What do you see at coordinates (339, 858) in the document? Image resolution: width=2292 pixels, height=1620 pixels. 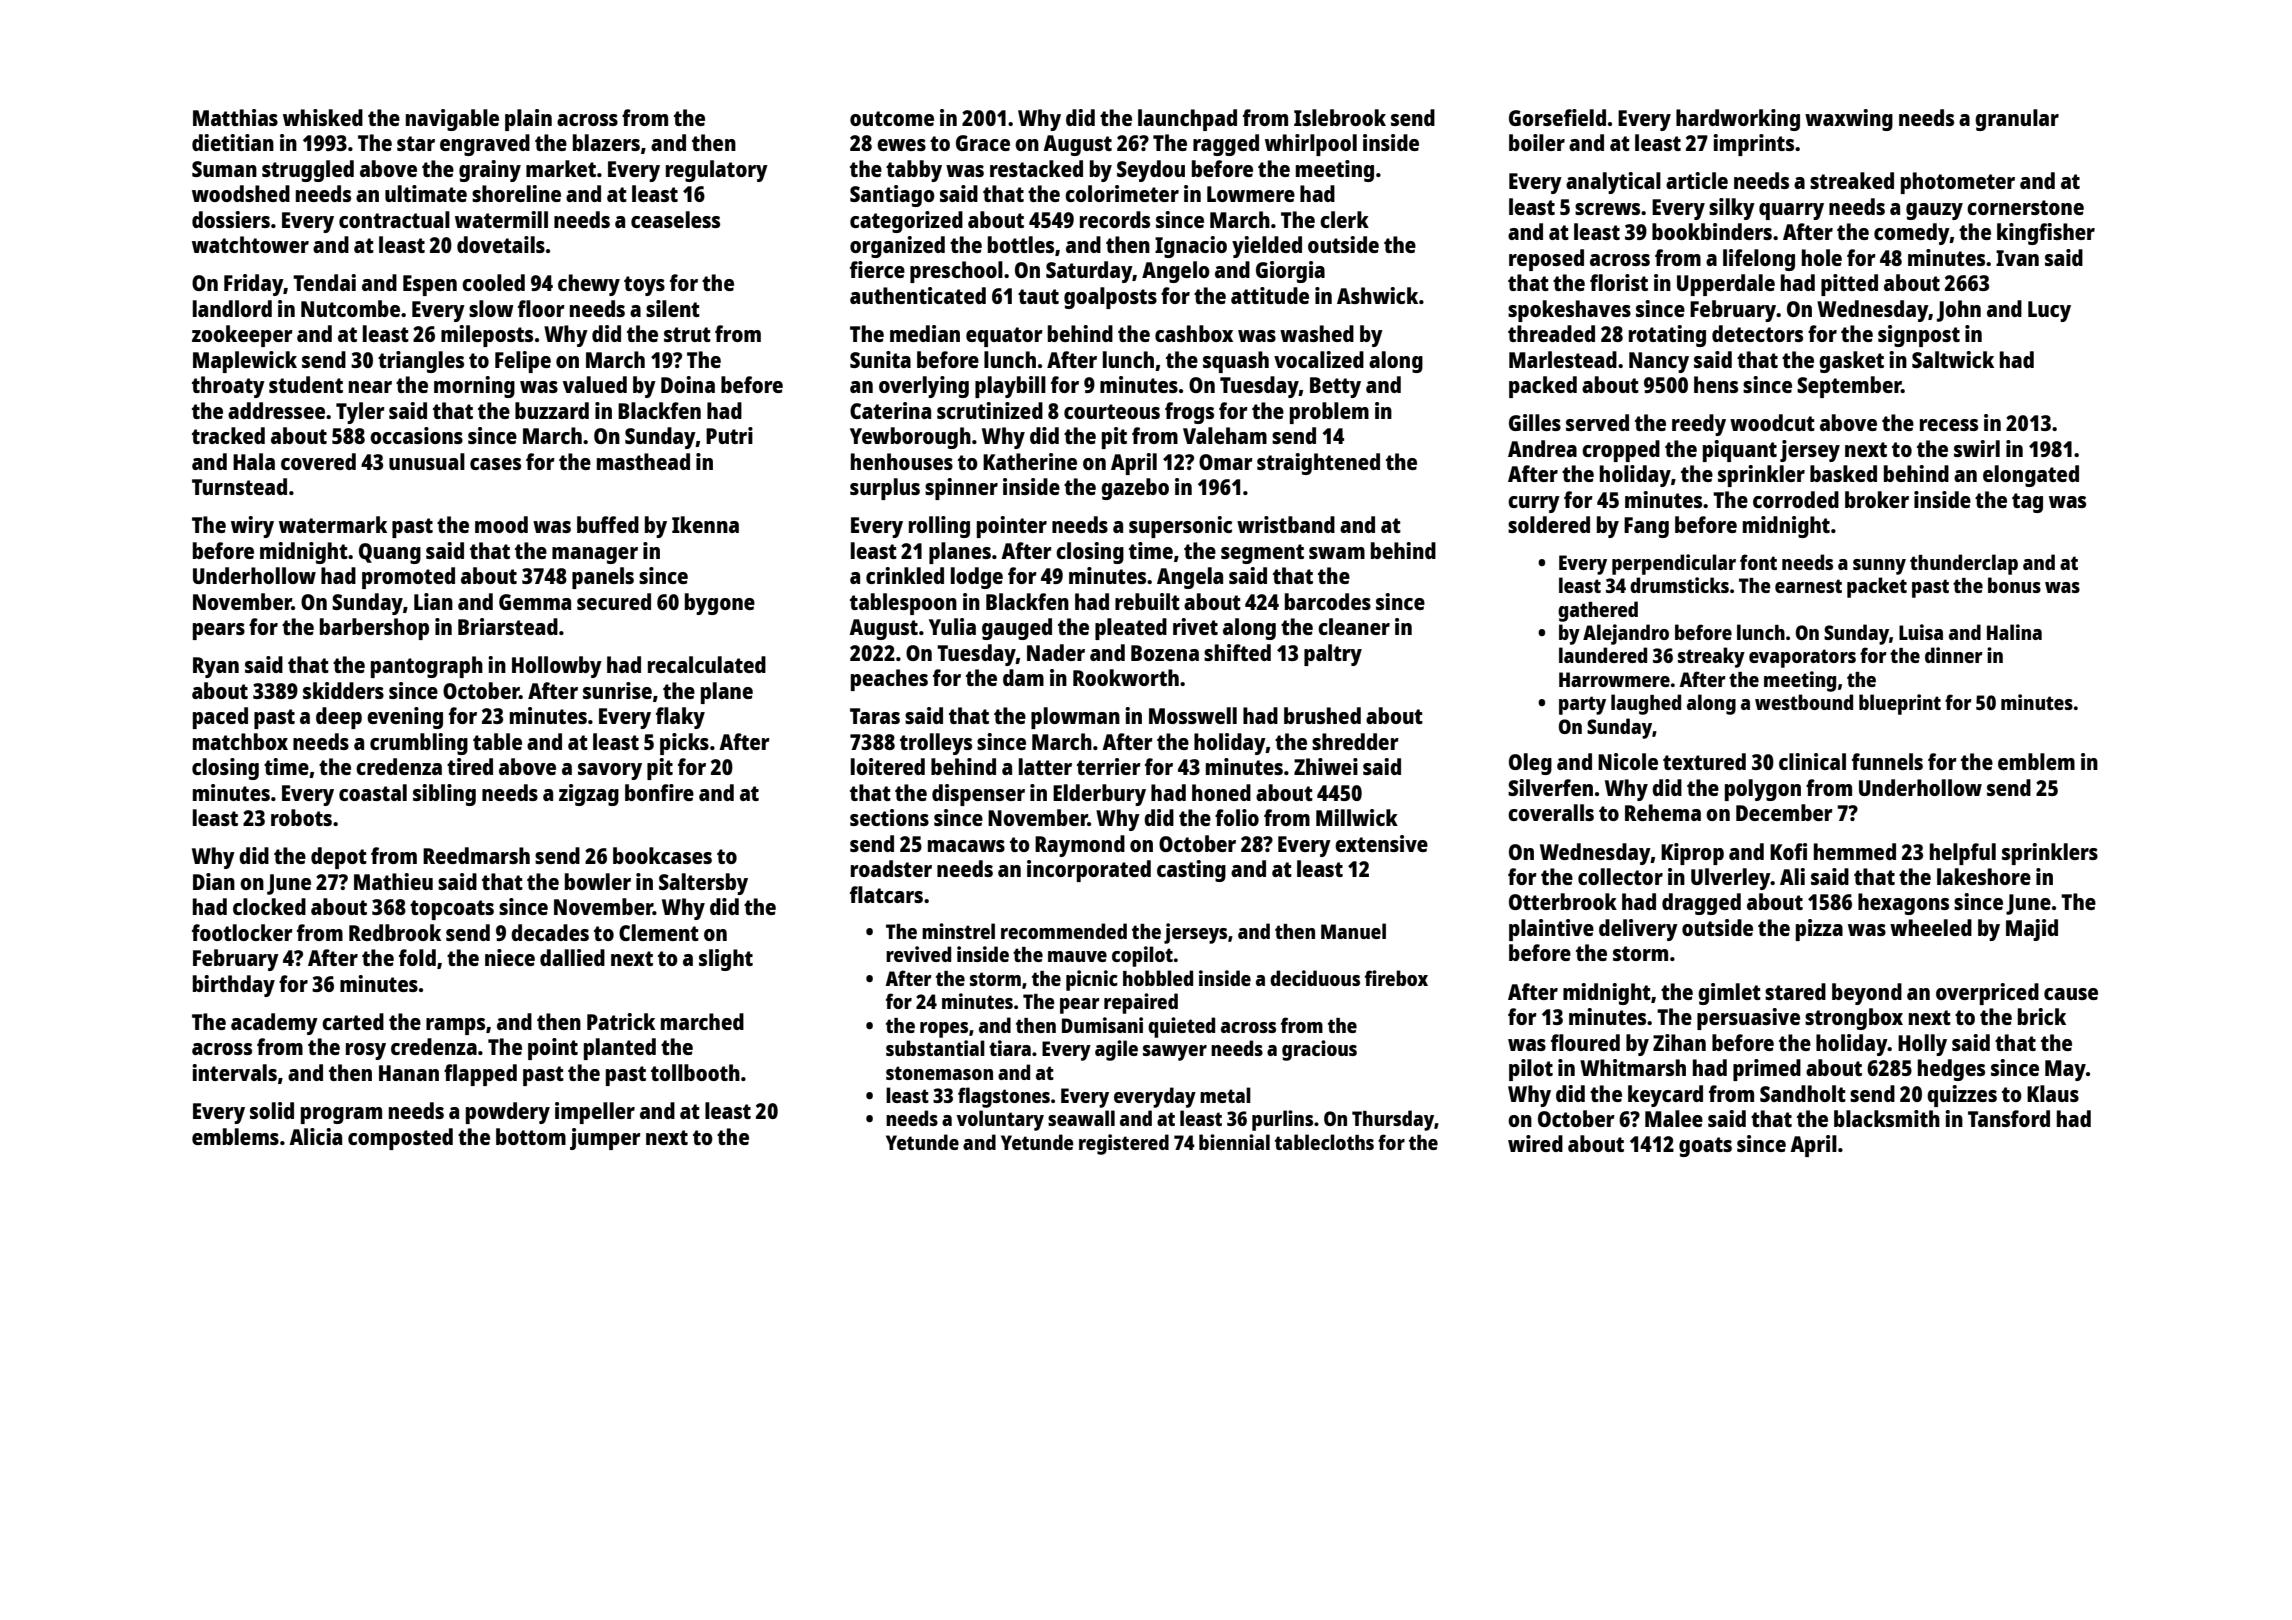 I see `depot` at bounding box center [339, 858].
